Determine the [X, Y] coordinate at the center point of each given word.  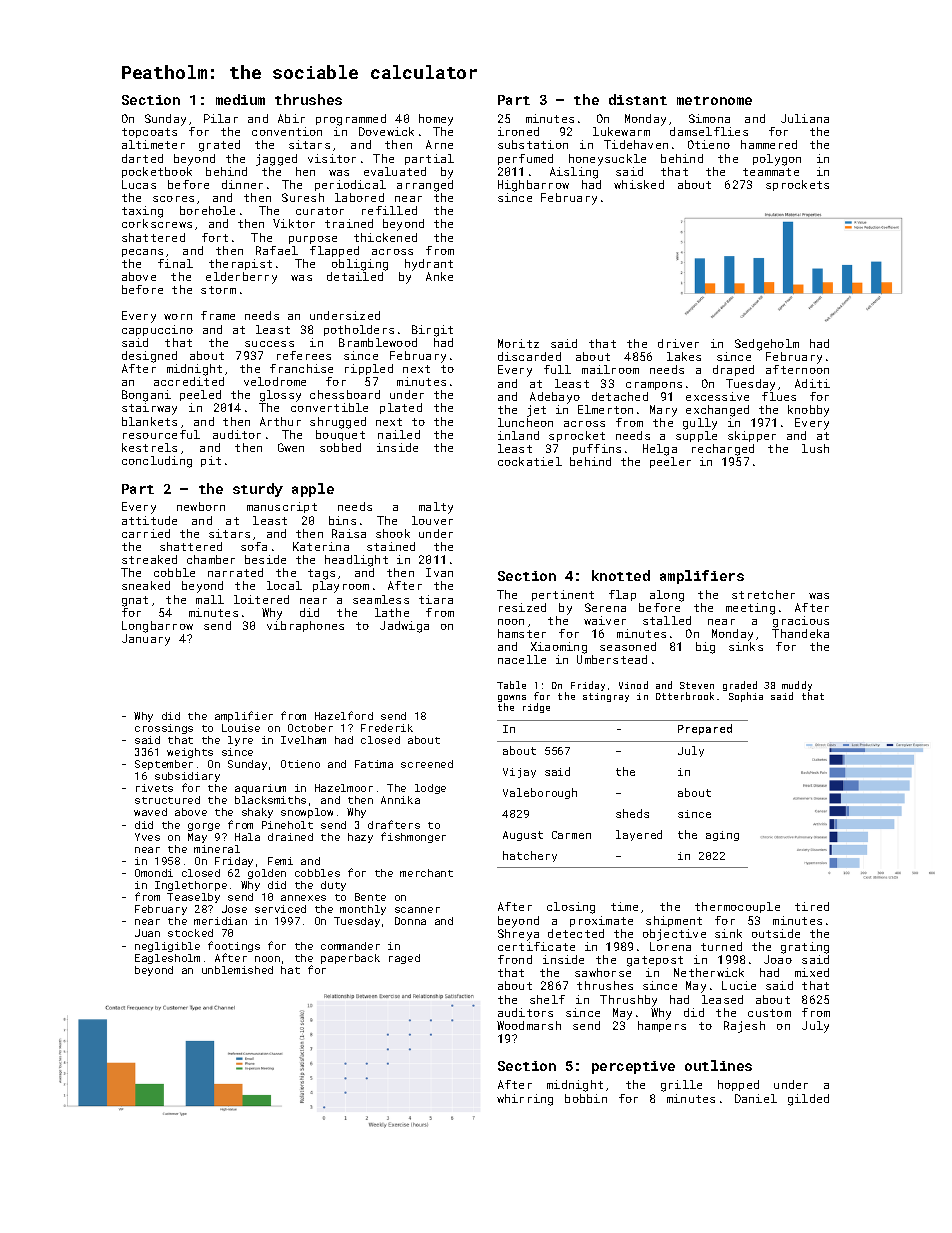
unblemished [237, 970]
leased [722, 999]
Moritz [518, 343]
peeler [670, 462]
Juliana [805, 118]
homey [436, 120]
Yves [147, 837]
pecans [142, 253]
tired [812, 906]
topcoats [149, 133]
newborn [201, 506]
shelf [547, 999]
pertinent [563, 595]
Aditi [812, 383]
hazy [360, 838]
